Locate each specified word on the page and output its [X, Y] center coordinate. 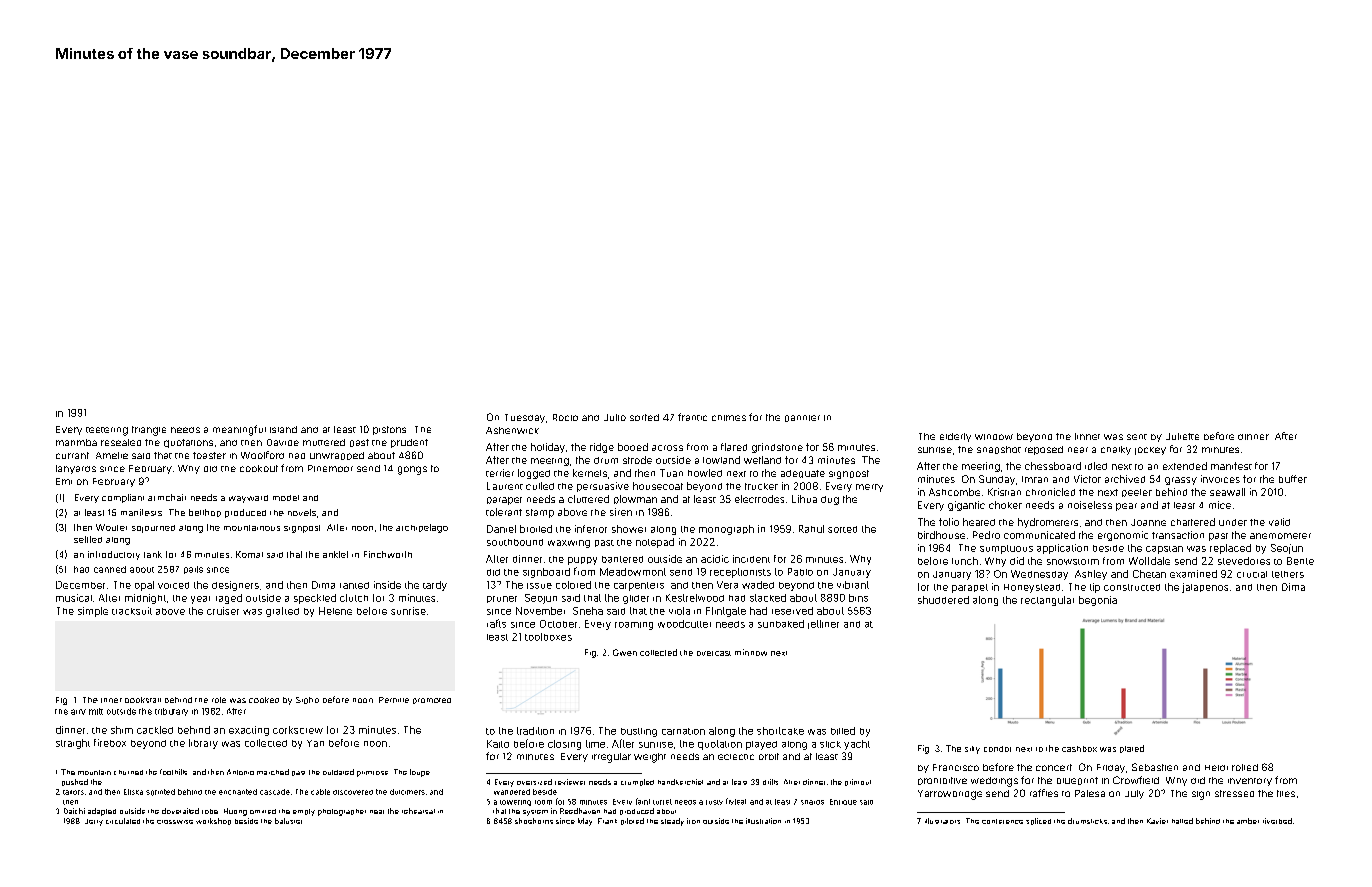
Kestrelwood [695, 598]
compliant [123, 498]
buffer [1293, 479]
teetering [107, 431]
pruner [502, 599]
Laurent [505, 486]
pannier [802, 418]
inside [387, 585]
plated [1132, 749]
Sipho [307, 700]
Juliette [1182, 436]
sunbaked [781, 624]
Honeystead [1032, 588]
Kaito [498, 744]
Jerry [94, 822]
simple [93, 612]
